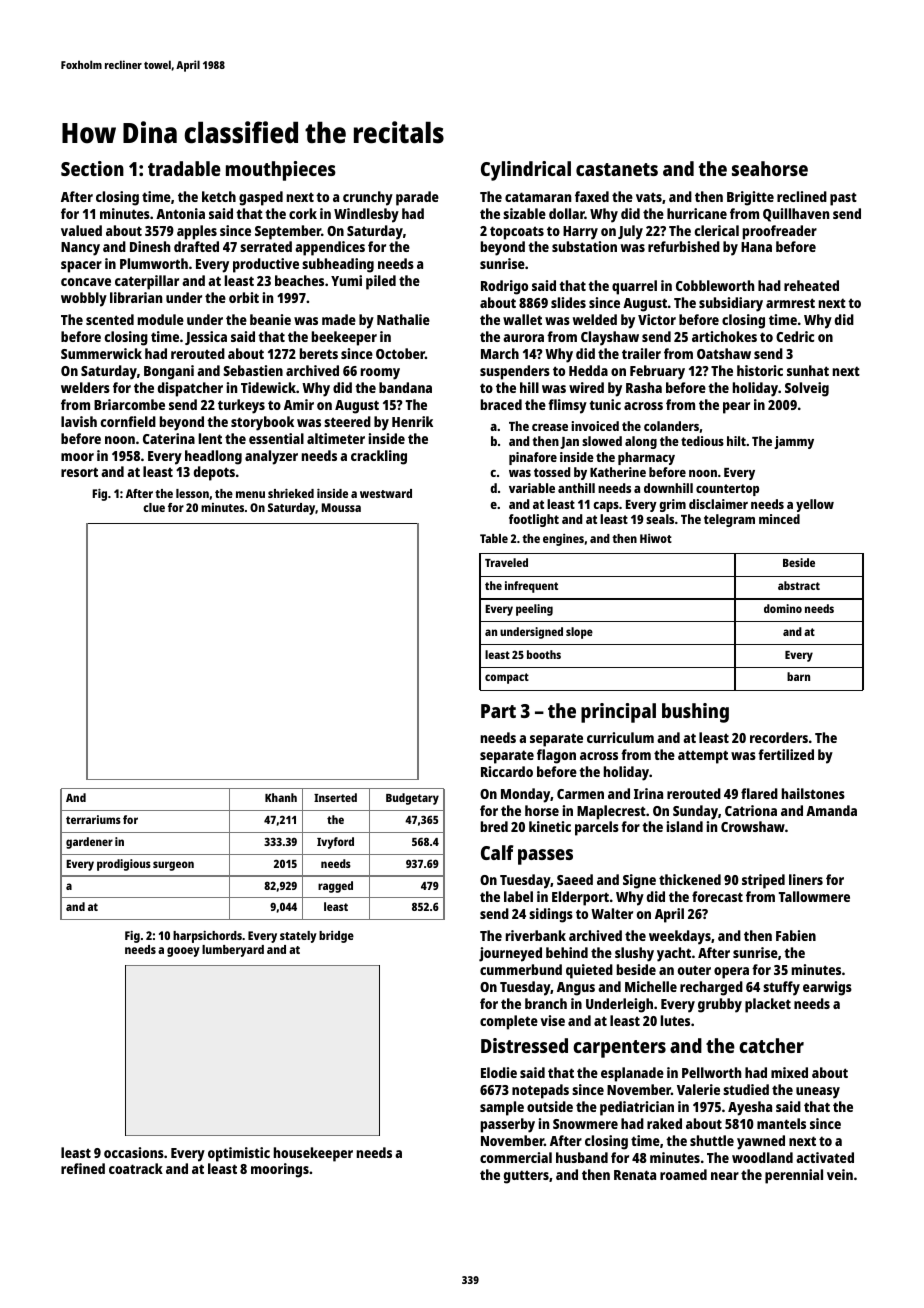  I want to click on attempt, so click(703, 757).
